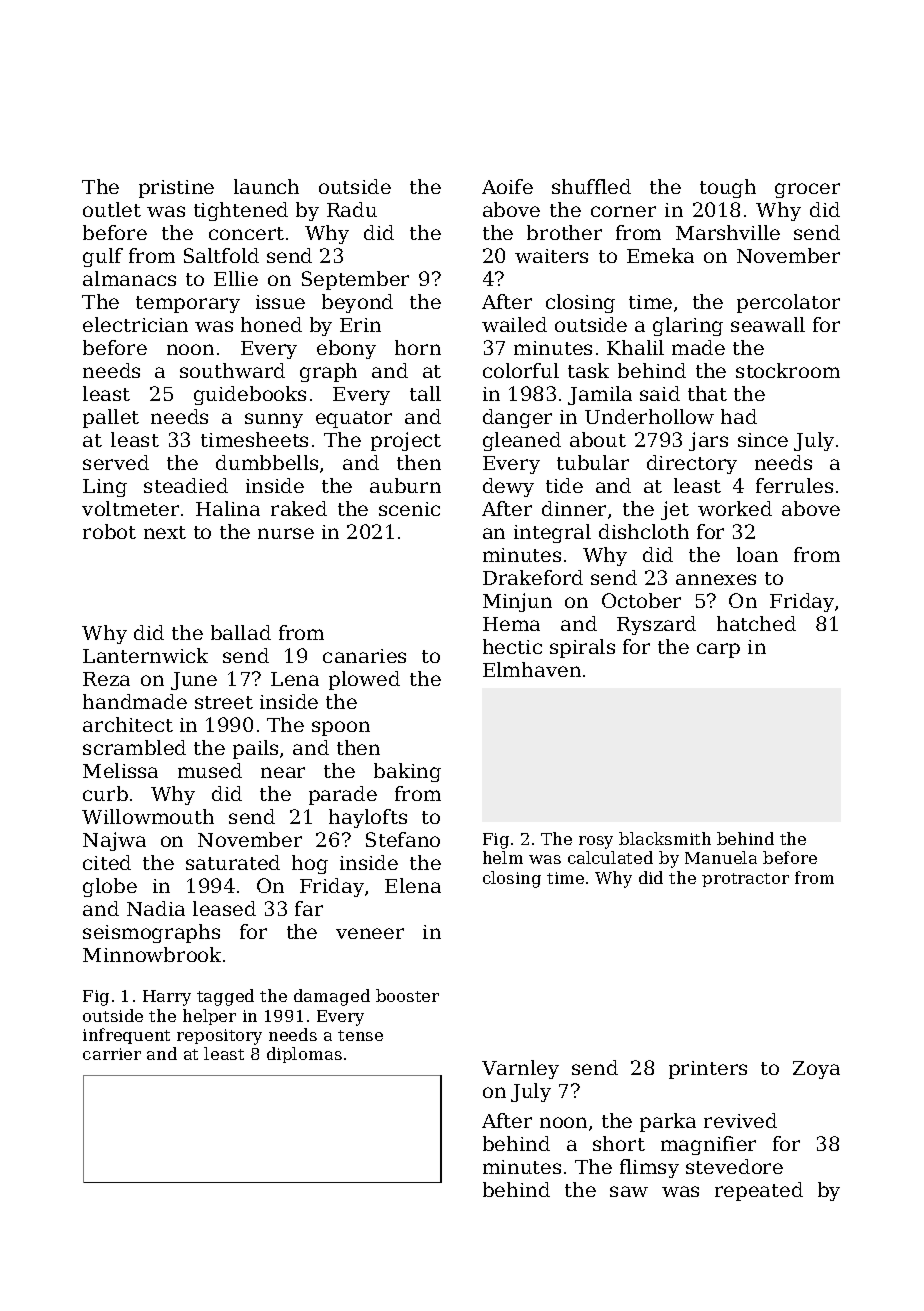  I want to click on shuffled, so click(591, 186).
